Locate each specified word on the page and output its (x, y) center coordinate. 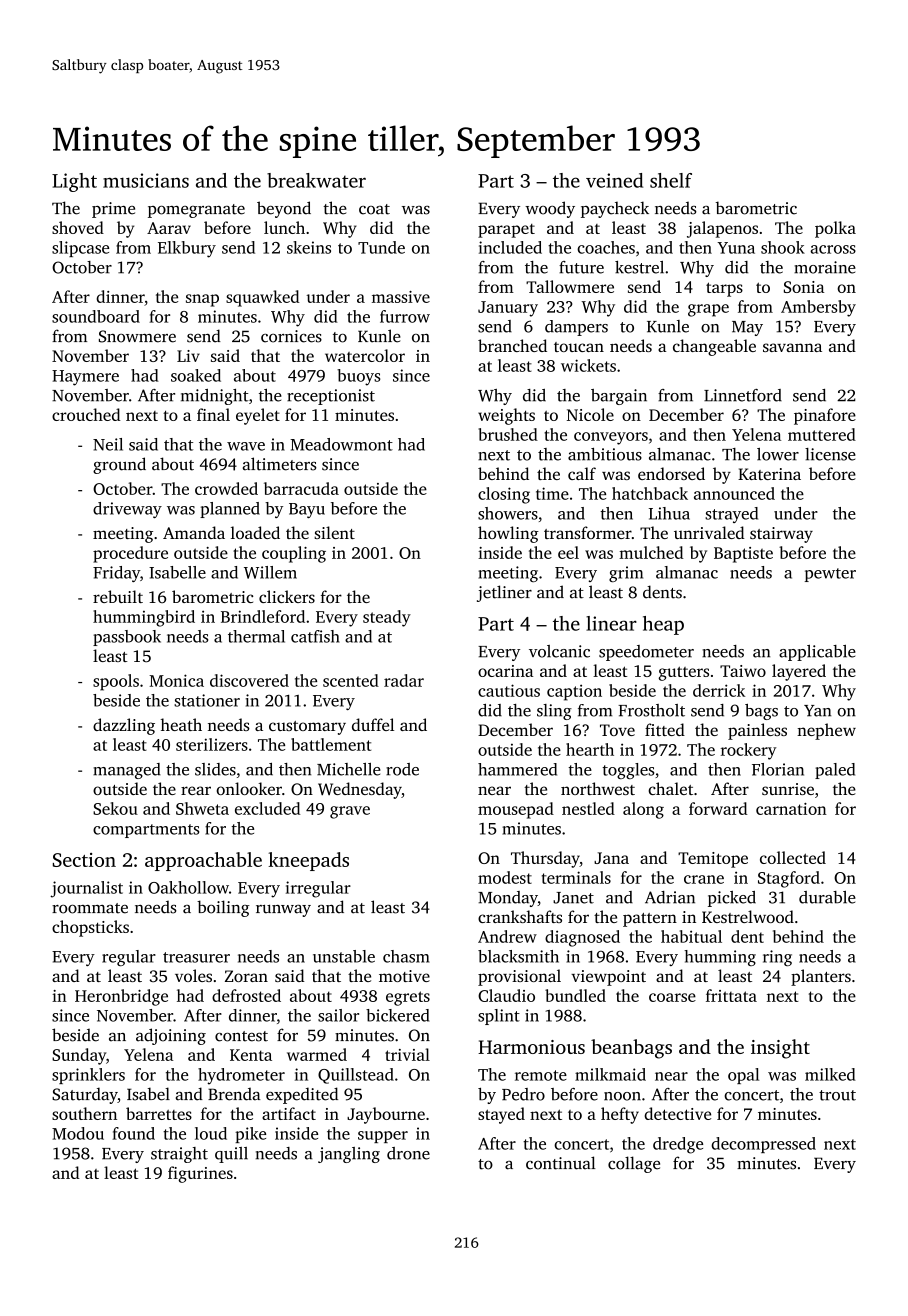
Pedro (523, 1094)
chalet (670, 788)
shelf (671, 180)
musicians (146, 180)
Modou (78, 1133)
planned (230, 510)
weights (506, 416)
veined (614, 180)
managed (127, 771)
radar (404, 680)
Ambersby (818, 308)
